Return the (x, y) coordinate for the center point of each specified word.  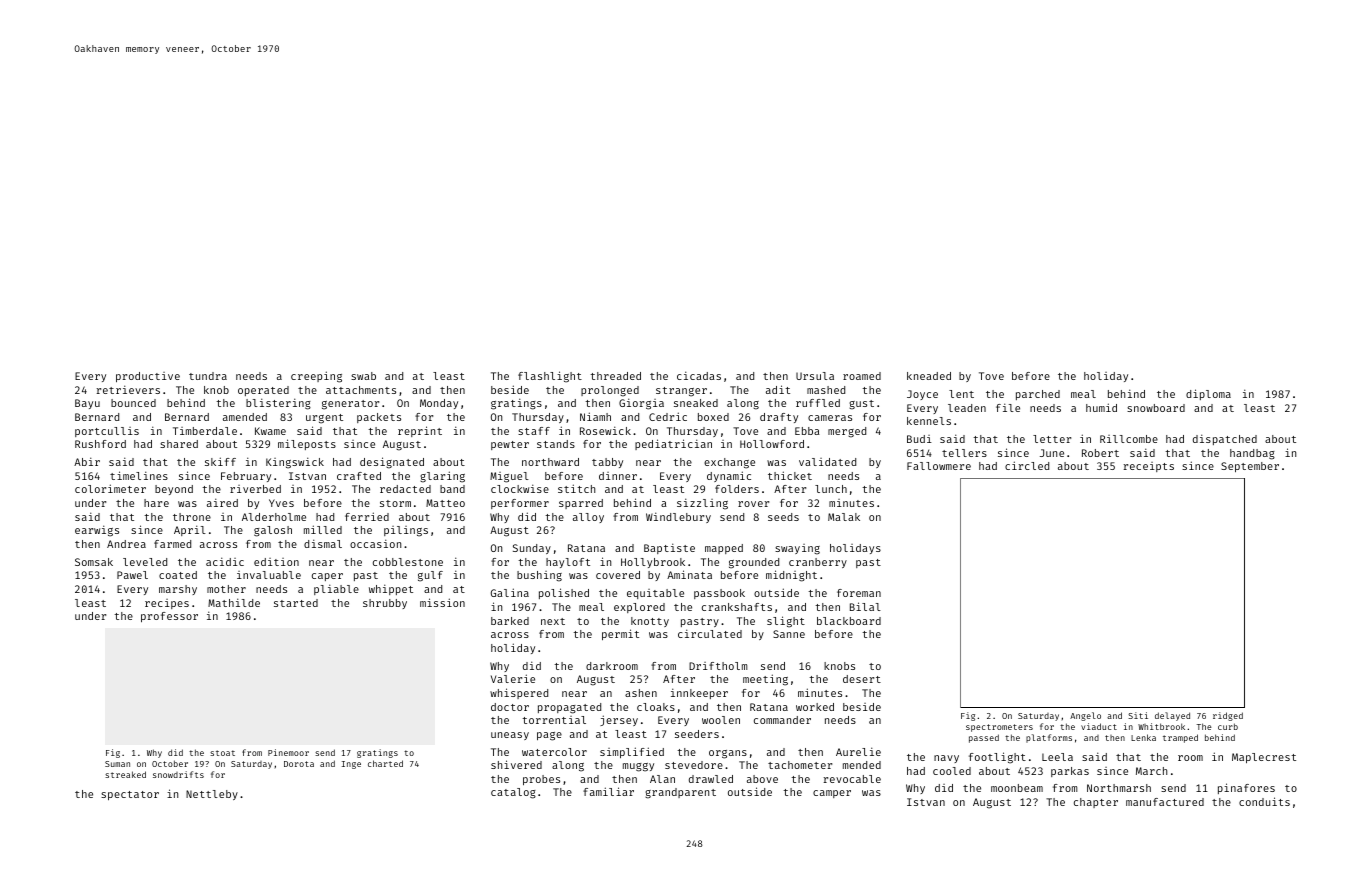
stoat (222, 753)
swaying (797, 549)
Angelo (1085, 716)
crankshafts (737, 607)
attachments (361, 390)
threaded (615, 376)
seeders (697, 734)
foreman (859, 593)
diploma (1208, 394)
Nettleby (212, 795)
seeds (783, 517)
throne (192, 517)
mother (226, 589)
